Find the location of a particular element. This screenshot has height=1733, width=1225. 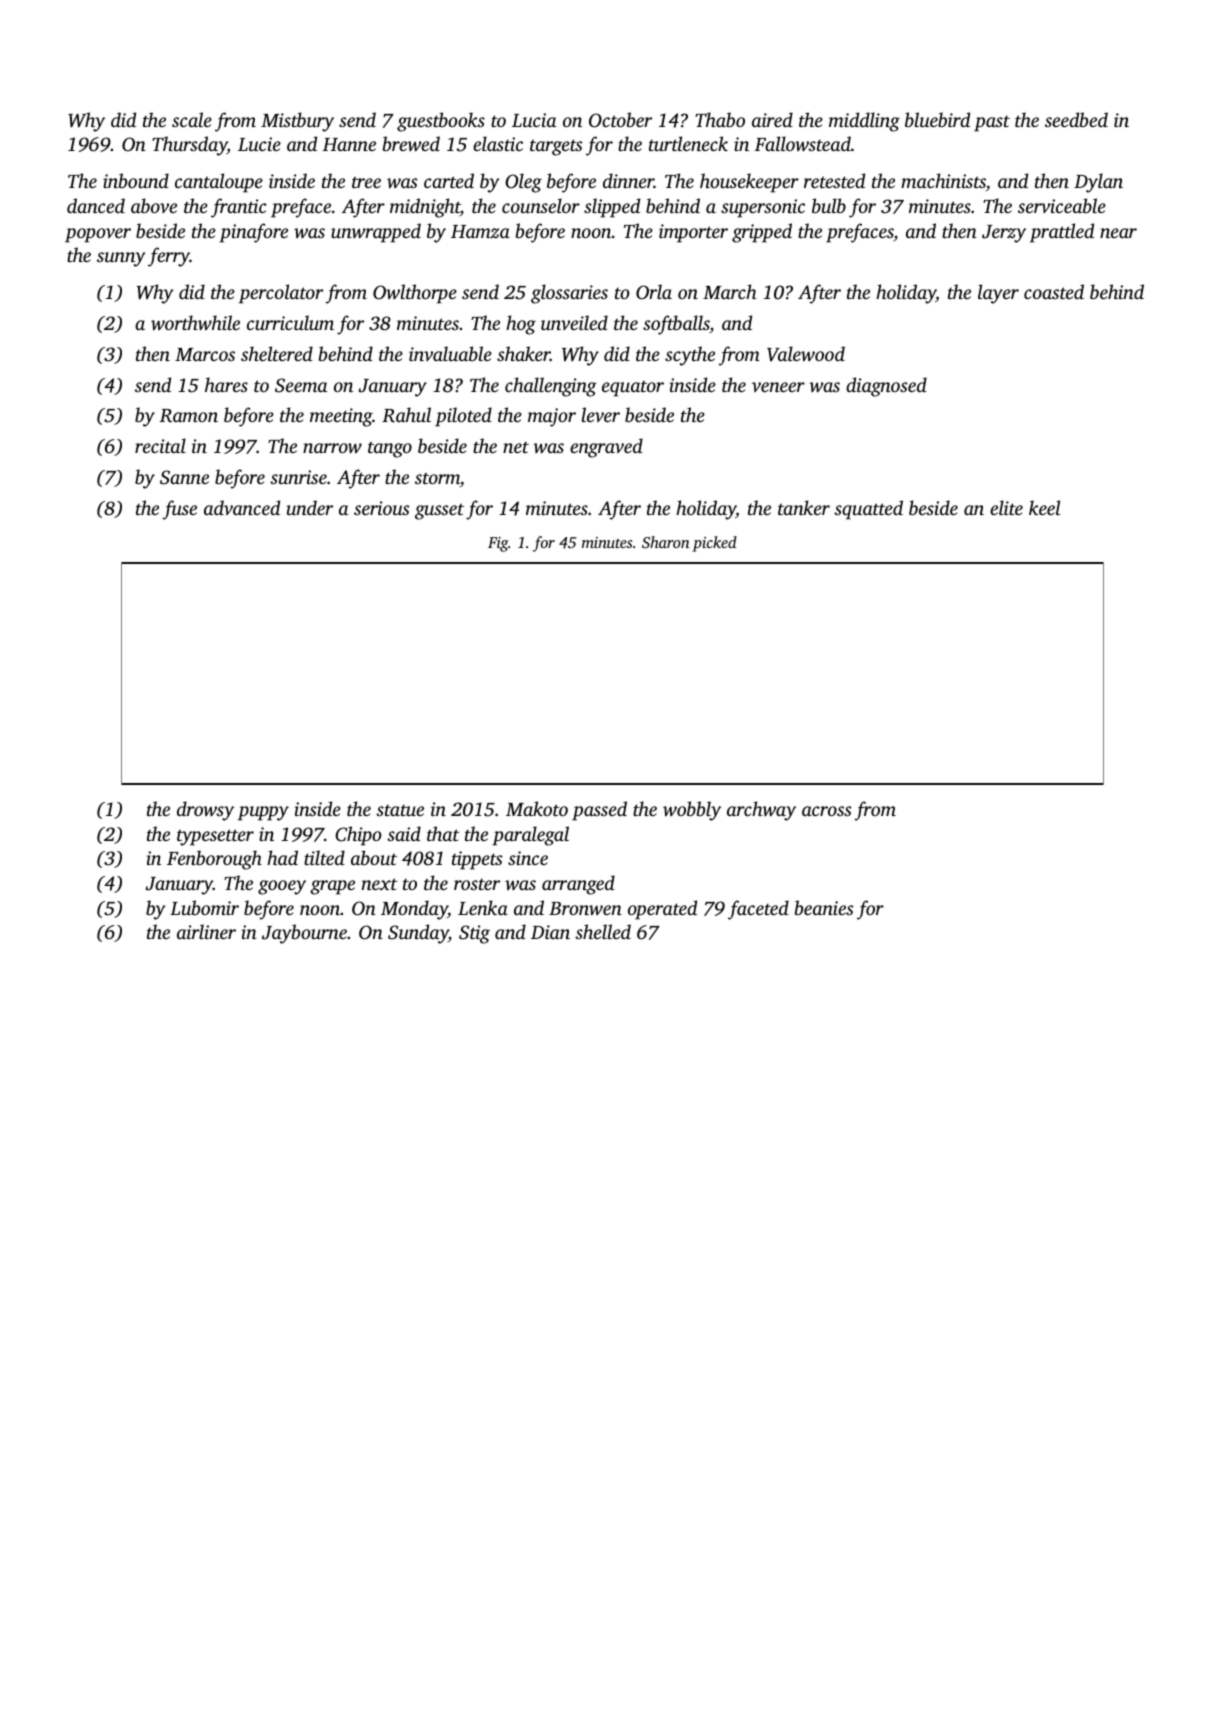

airliner is located at coordinates (206, 931).
